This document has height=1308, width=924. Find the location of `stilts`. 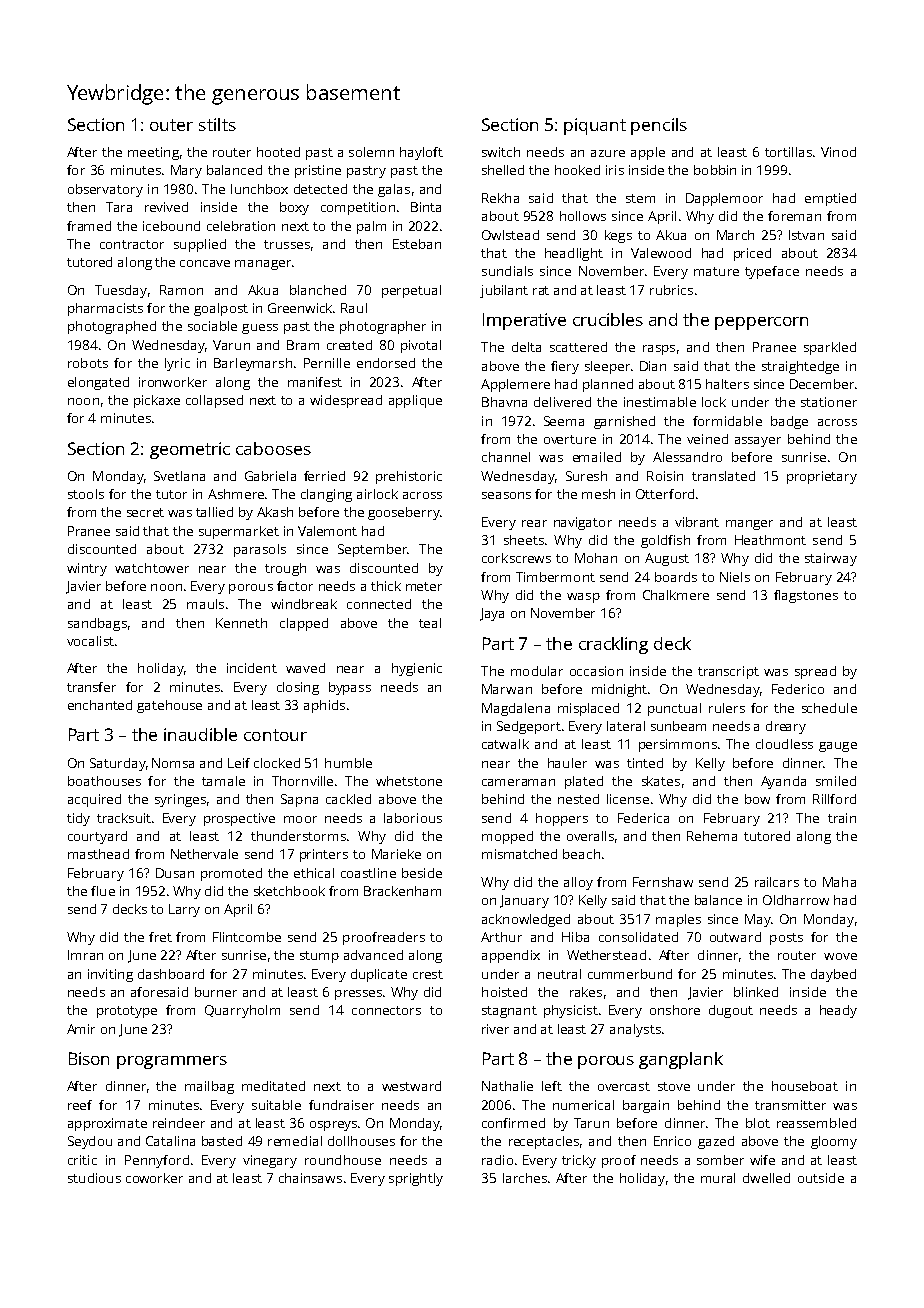

stilts is located at coordinates (217, 124).
